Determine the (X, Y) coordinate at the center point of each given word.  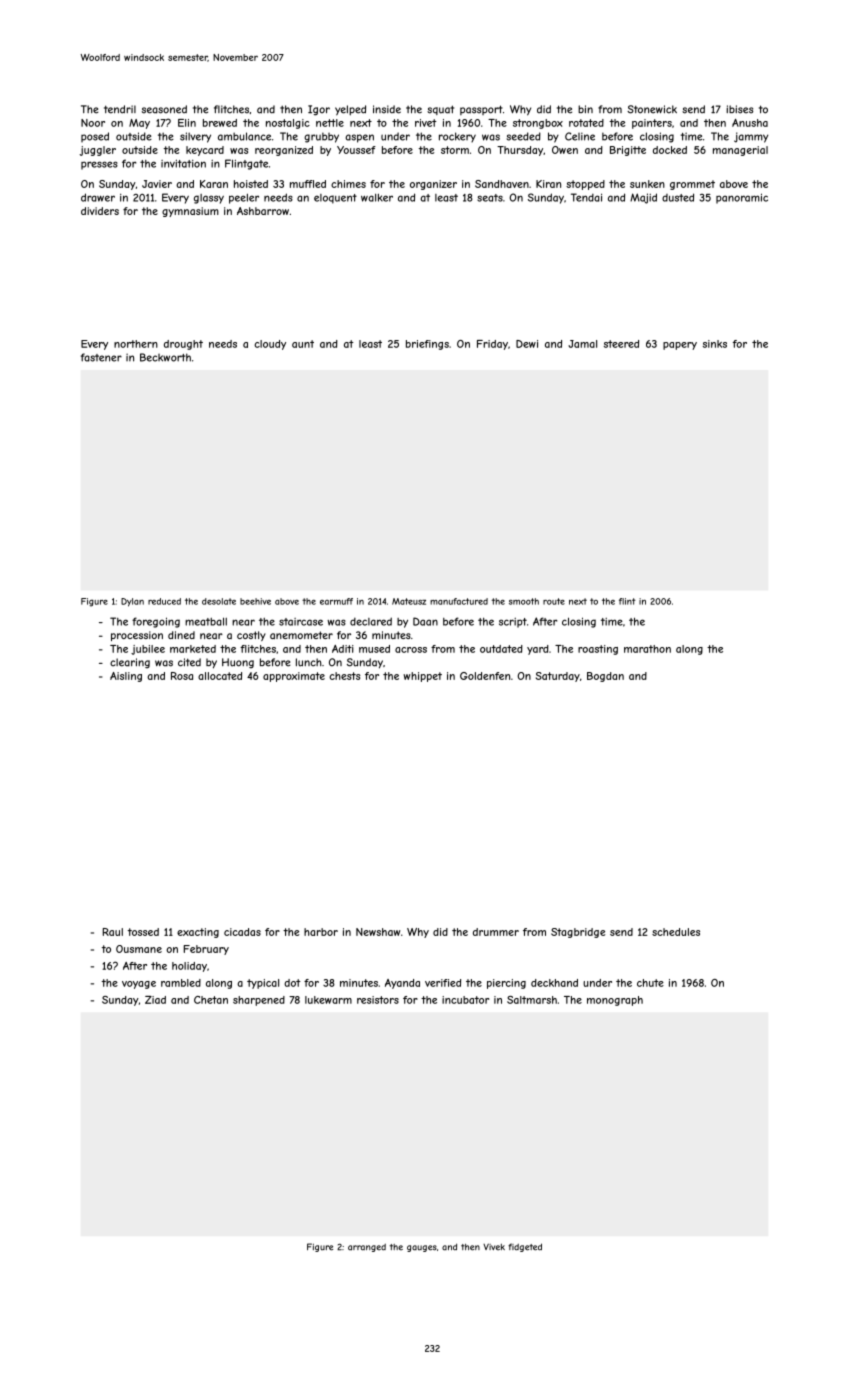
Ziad (155, 1000)
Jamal (582, 344)
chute (650, 983)
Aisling (126, 677)
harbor (321, 932)
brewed (220, 123)
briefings (427, 345)
